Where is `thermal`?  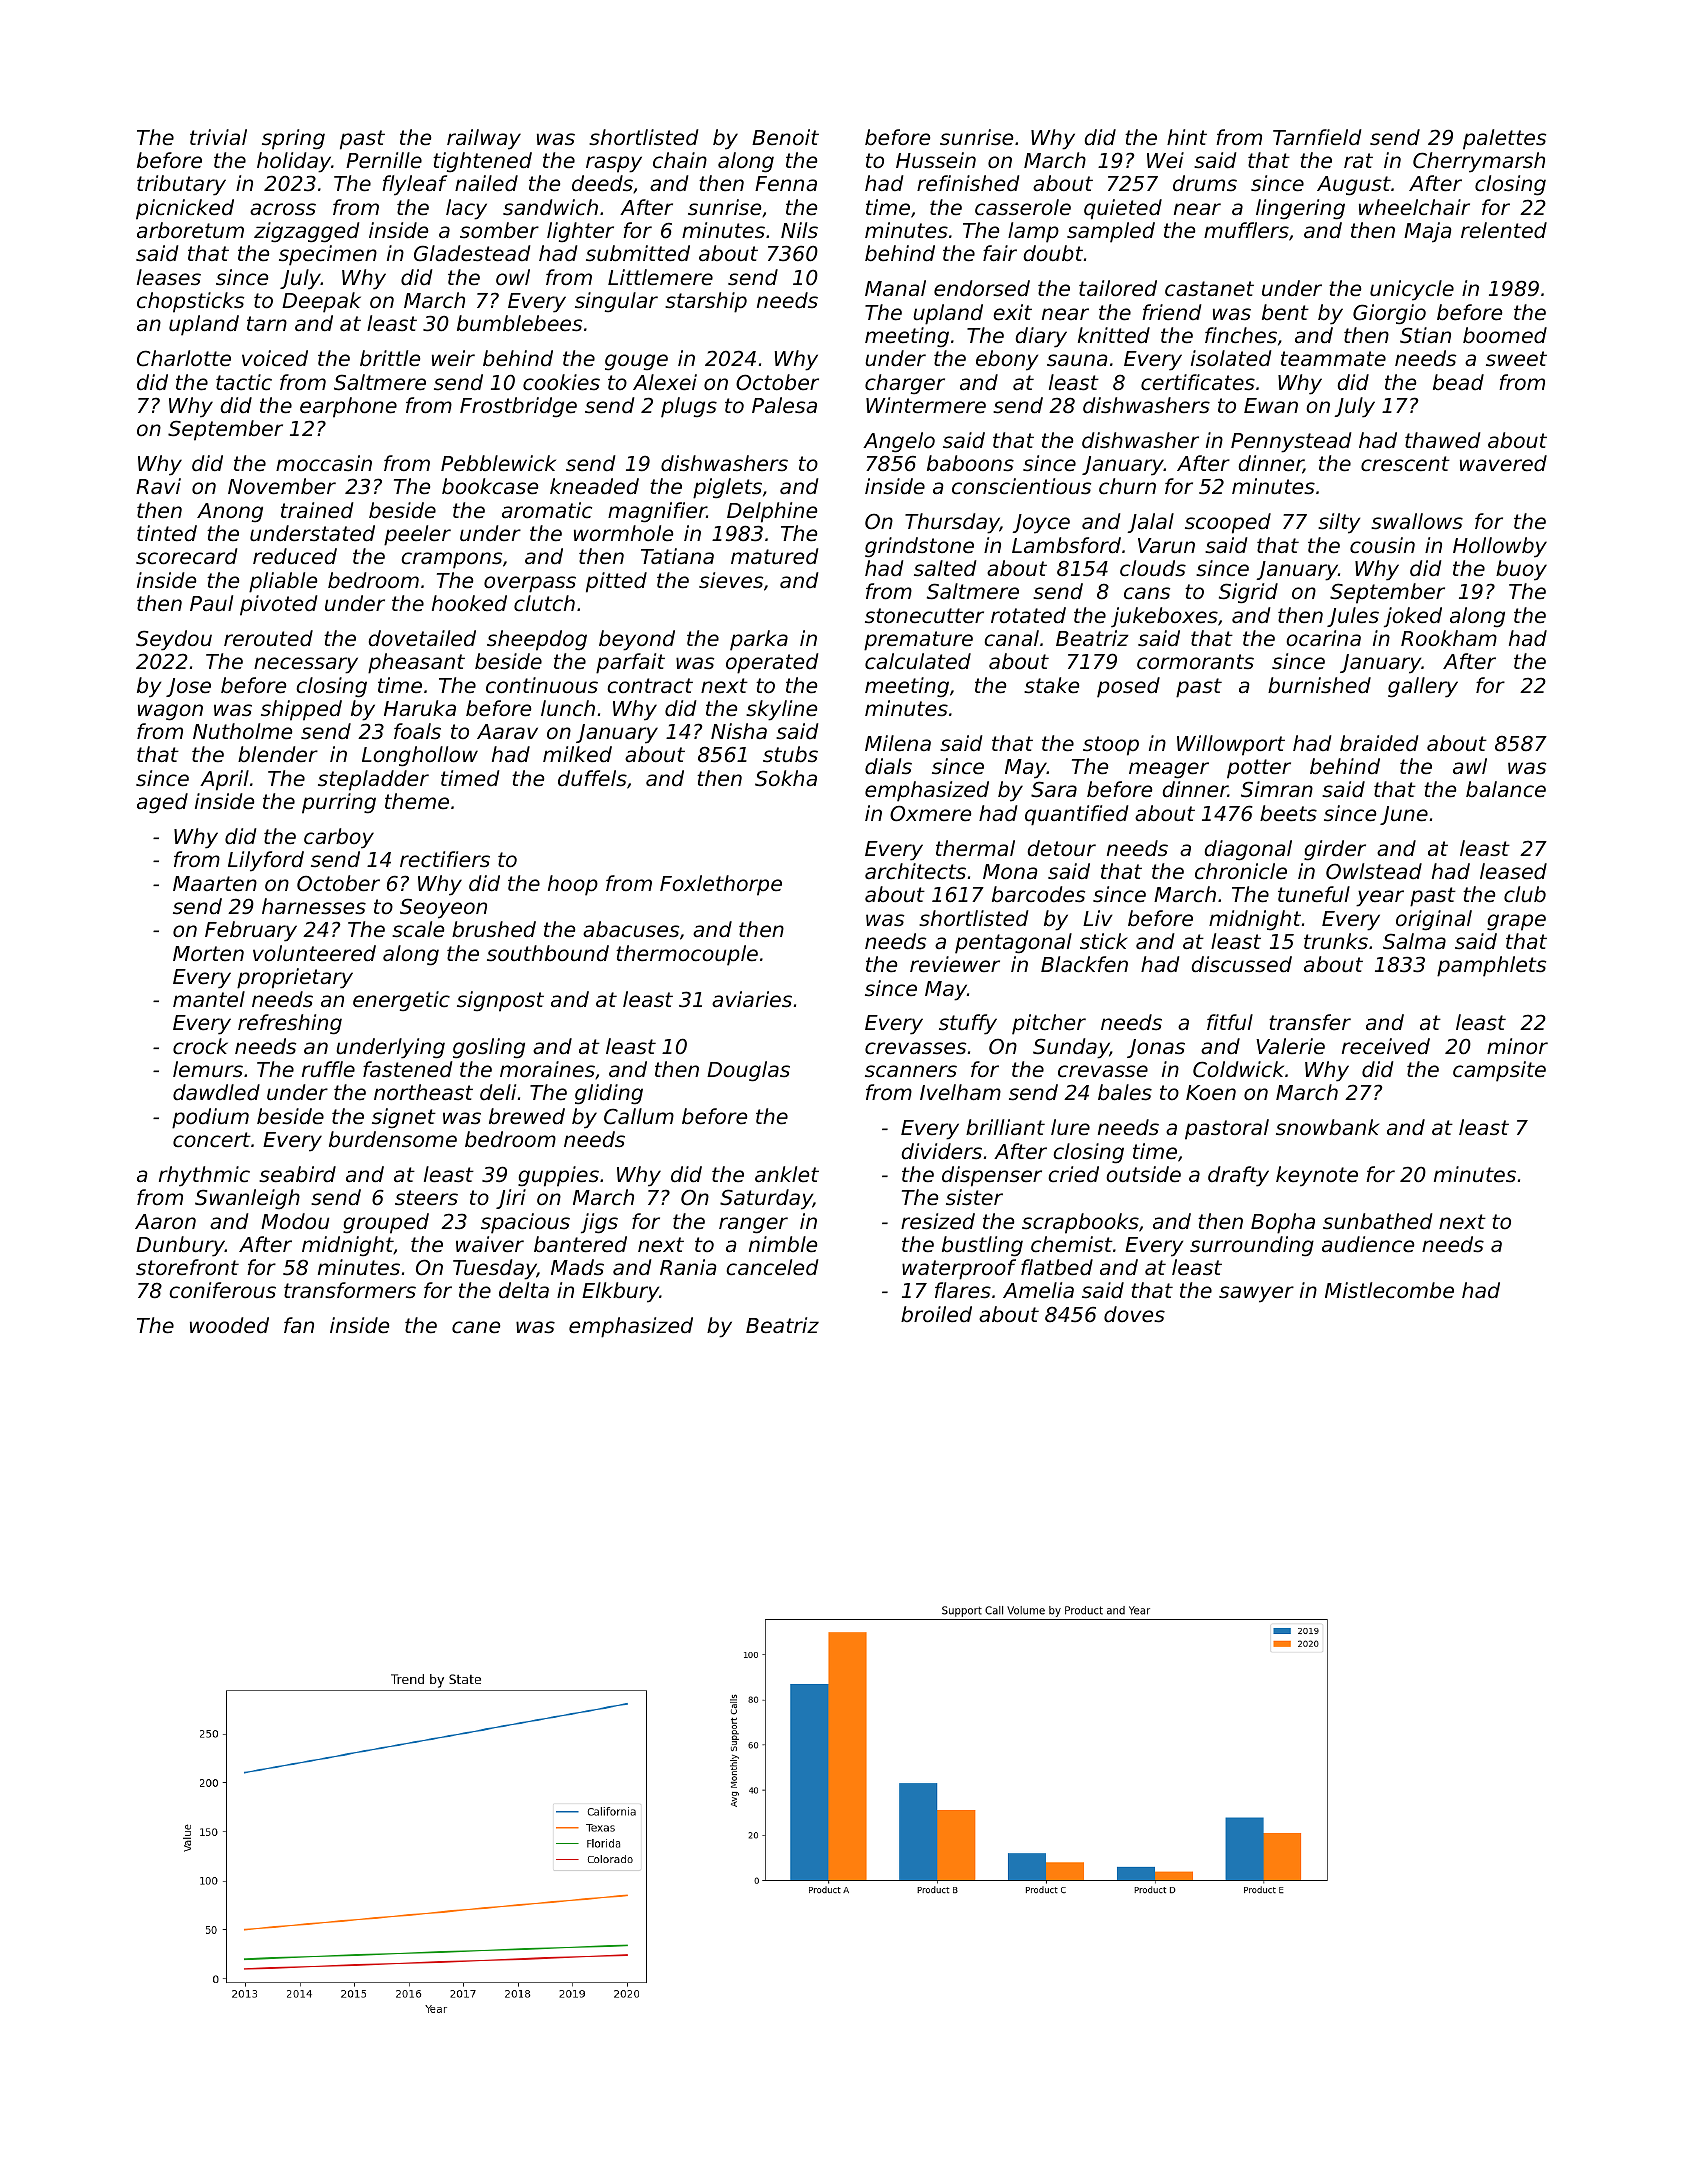
thermal is located at coordinates (975, 848).
